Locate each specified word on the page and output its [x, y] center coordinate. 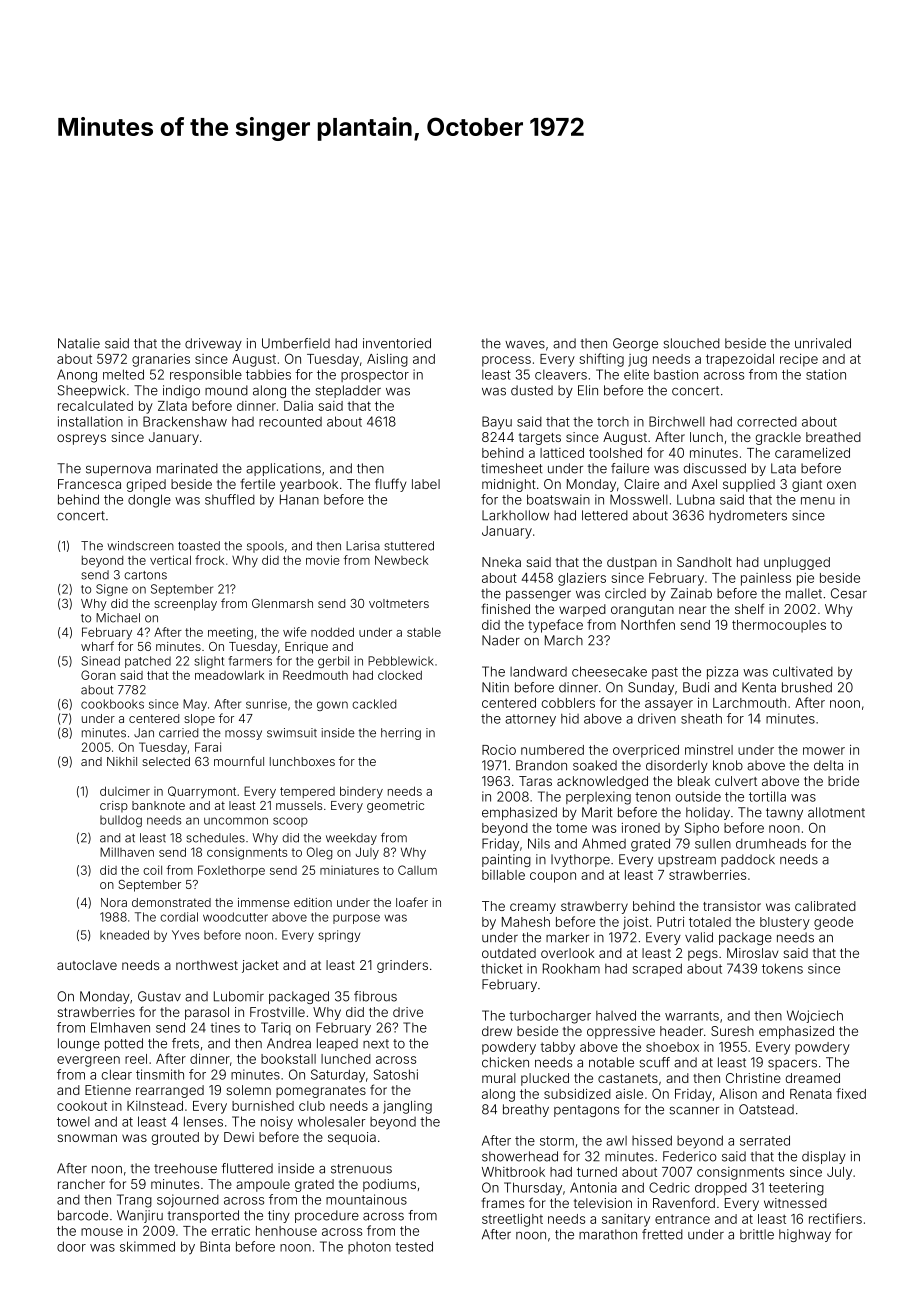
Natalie [79, 343]
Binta [215, 1246]
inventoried [397, 343]
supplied [749, 485]
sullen [713, 844]
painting [506, 860]
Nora [114, 902]
